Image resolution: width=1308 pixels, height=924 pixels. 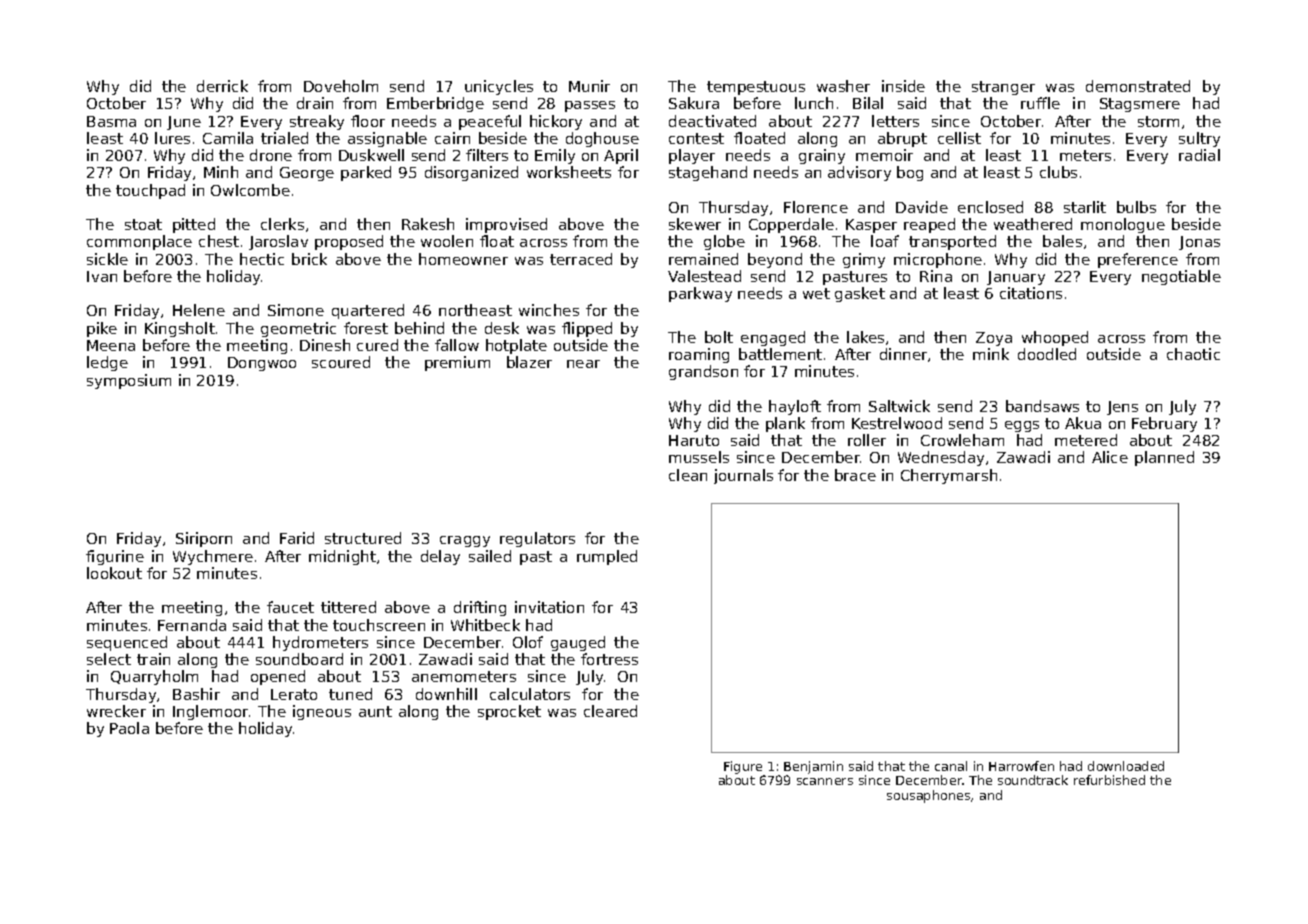 What do you see at coordinates (724, 242) in the document?
I see `globe` at bounding box center [724, 242].
